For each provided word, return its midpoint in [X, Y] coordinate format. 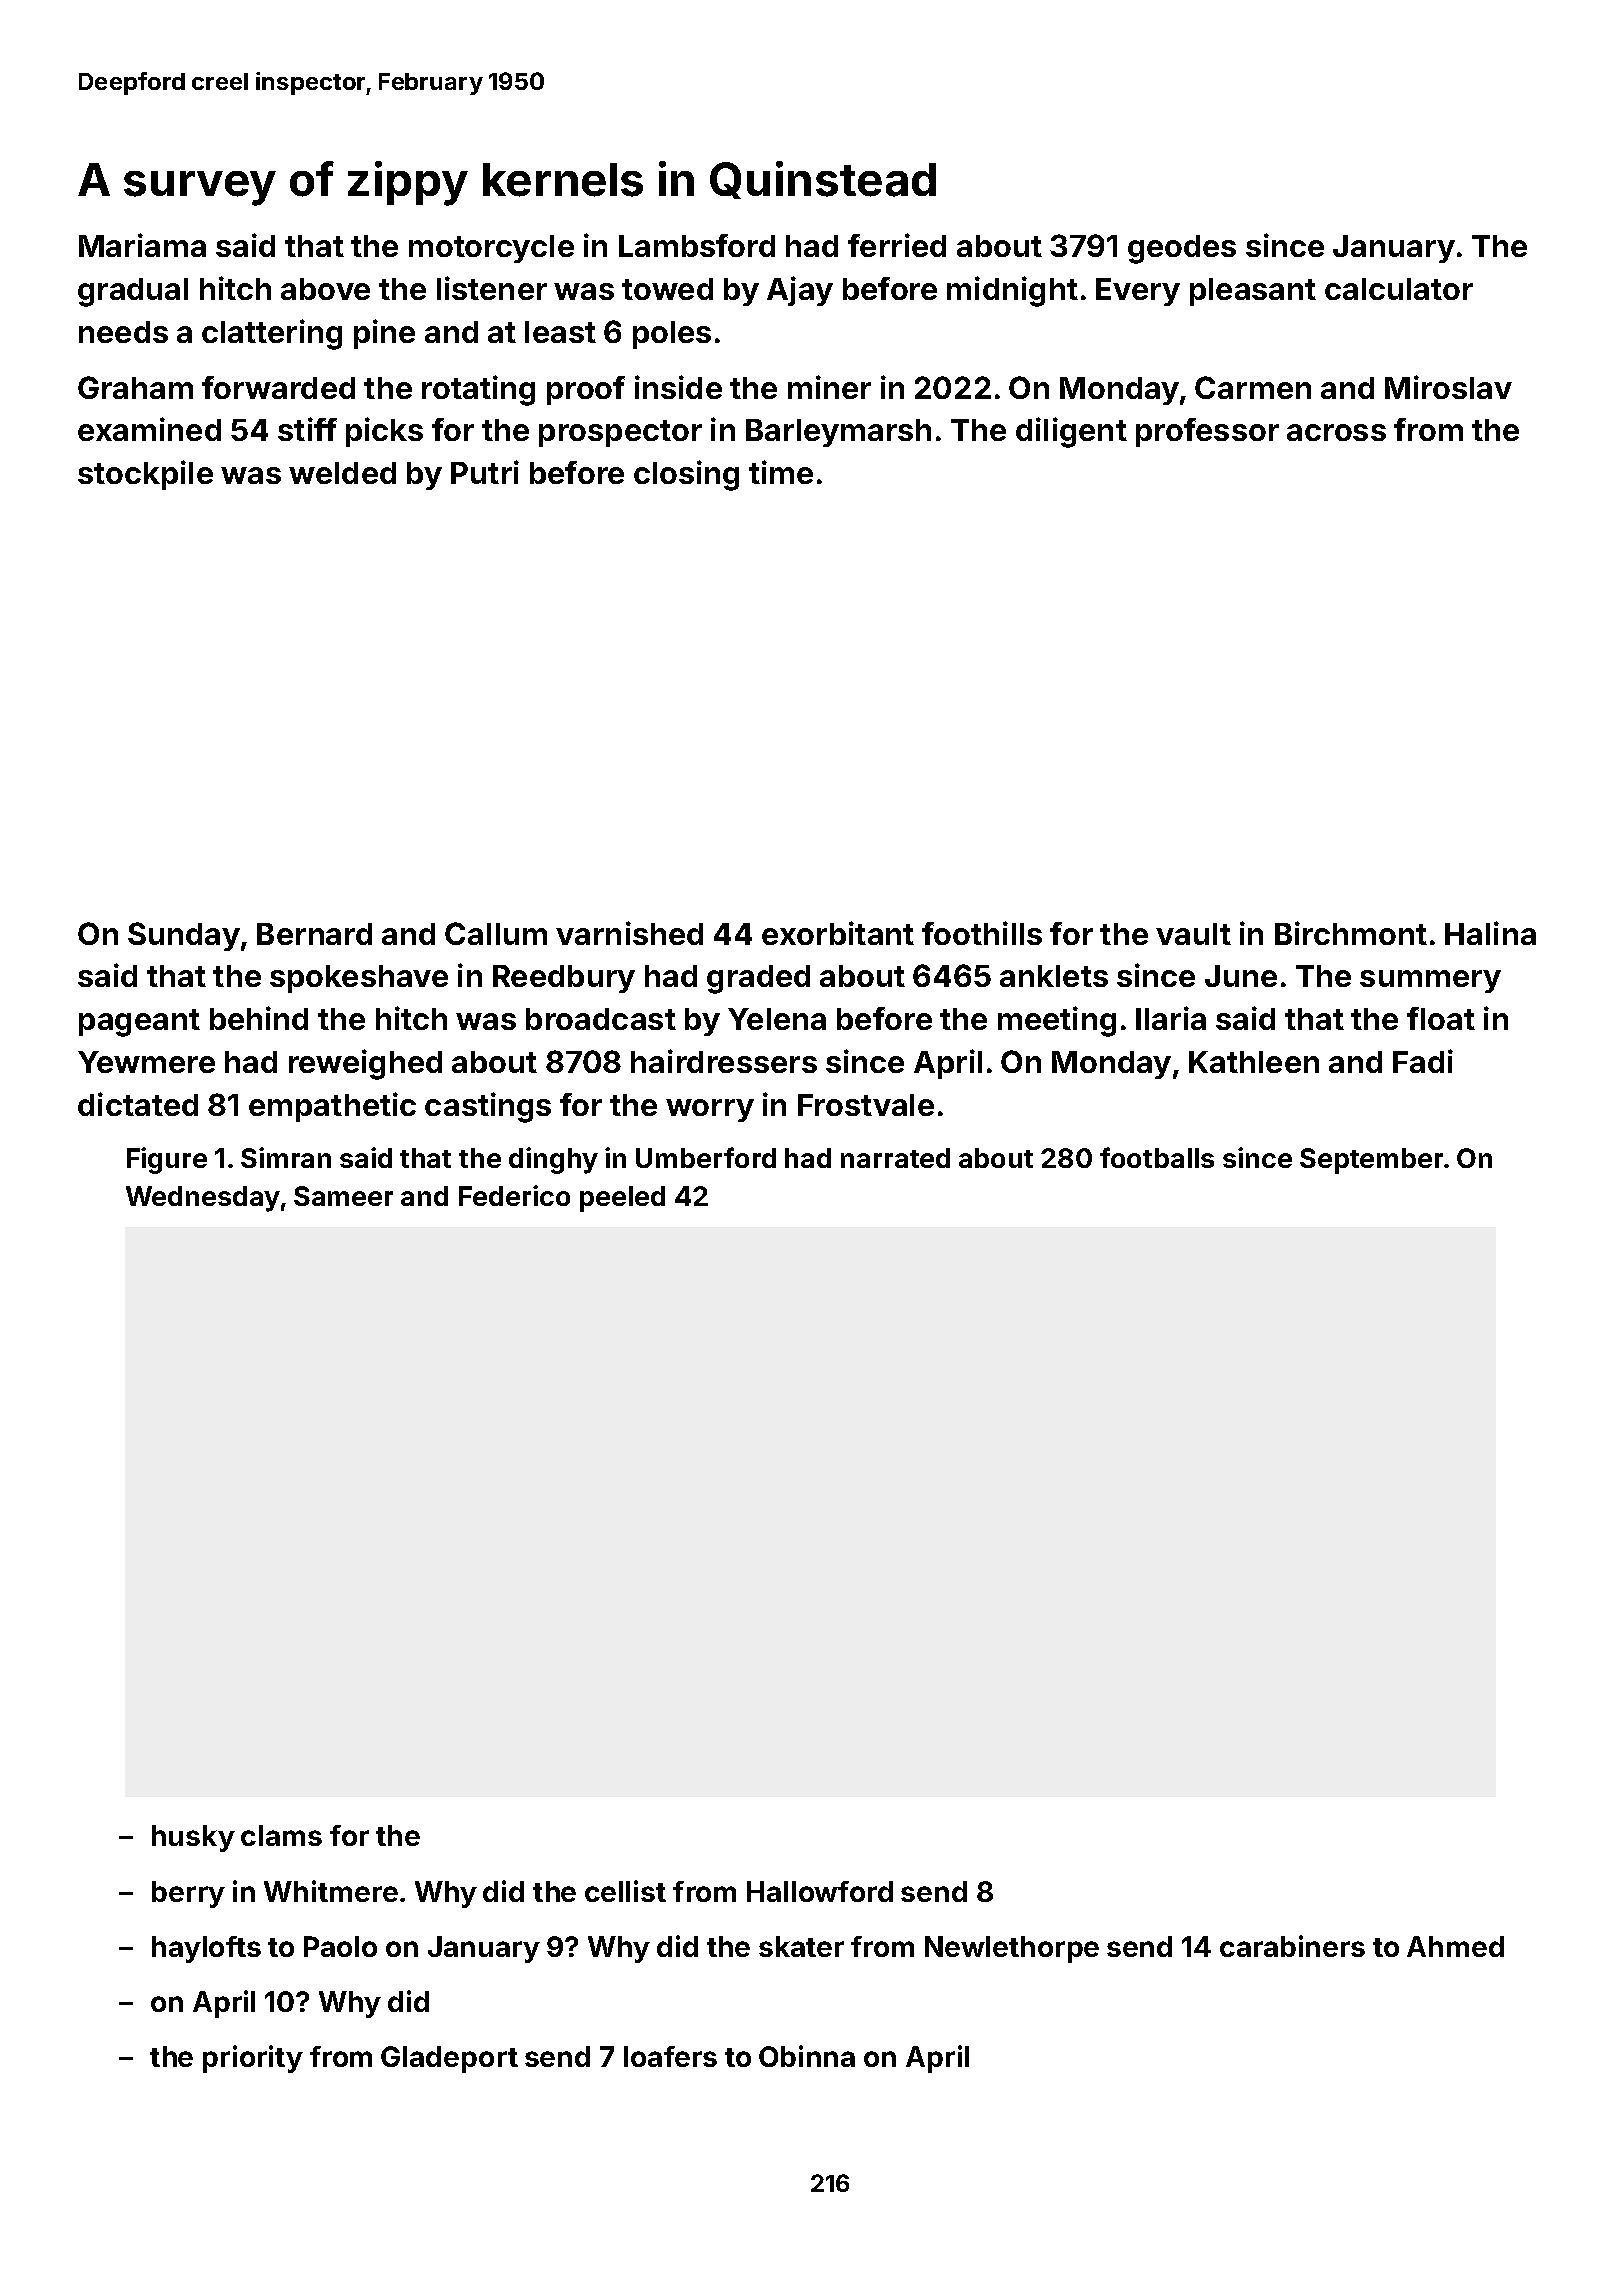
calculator [1399, 289]
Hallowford [820, 1891]
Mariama [142, 245]
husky [193, 1838]
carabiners [1292, 1946]
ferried [897, 245]
